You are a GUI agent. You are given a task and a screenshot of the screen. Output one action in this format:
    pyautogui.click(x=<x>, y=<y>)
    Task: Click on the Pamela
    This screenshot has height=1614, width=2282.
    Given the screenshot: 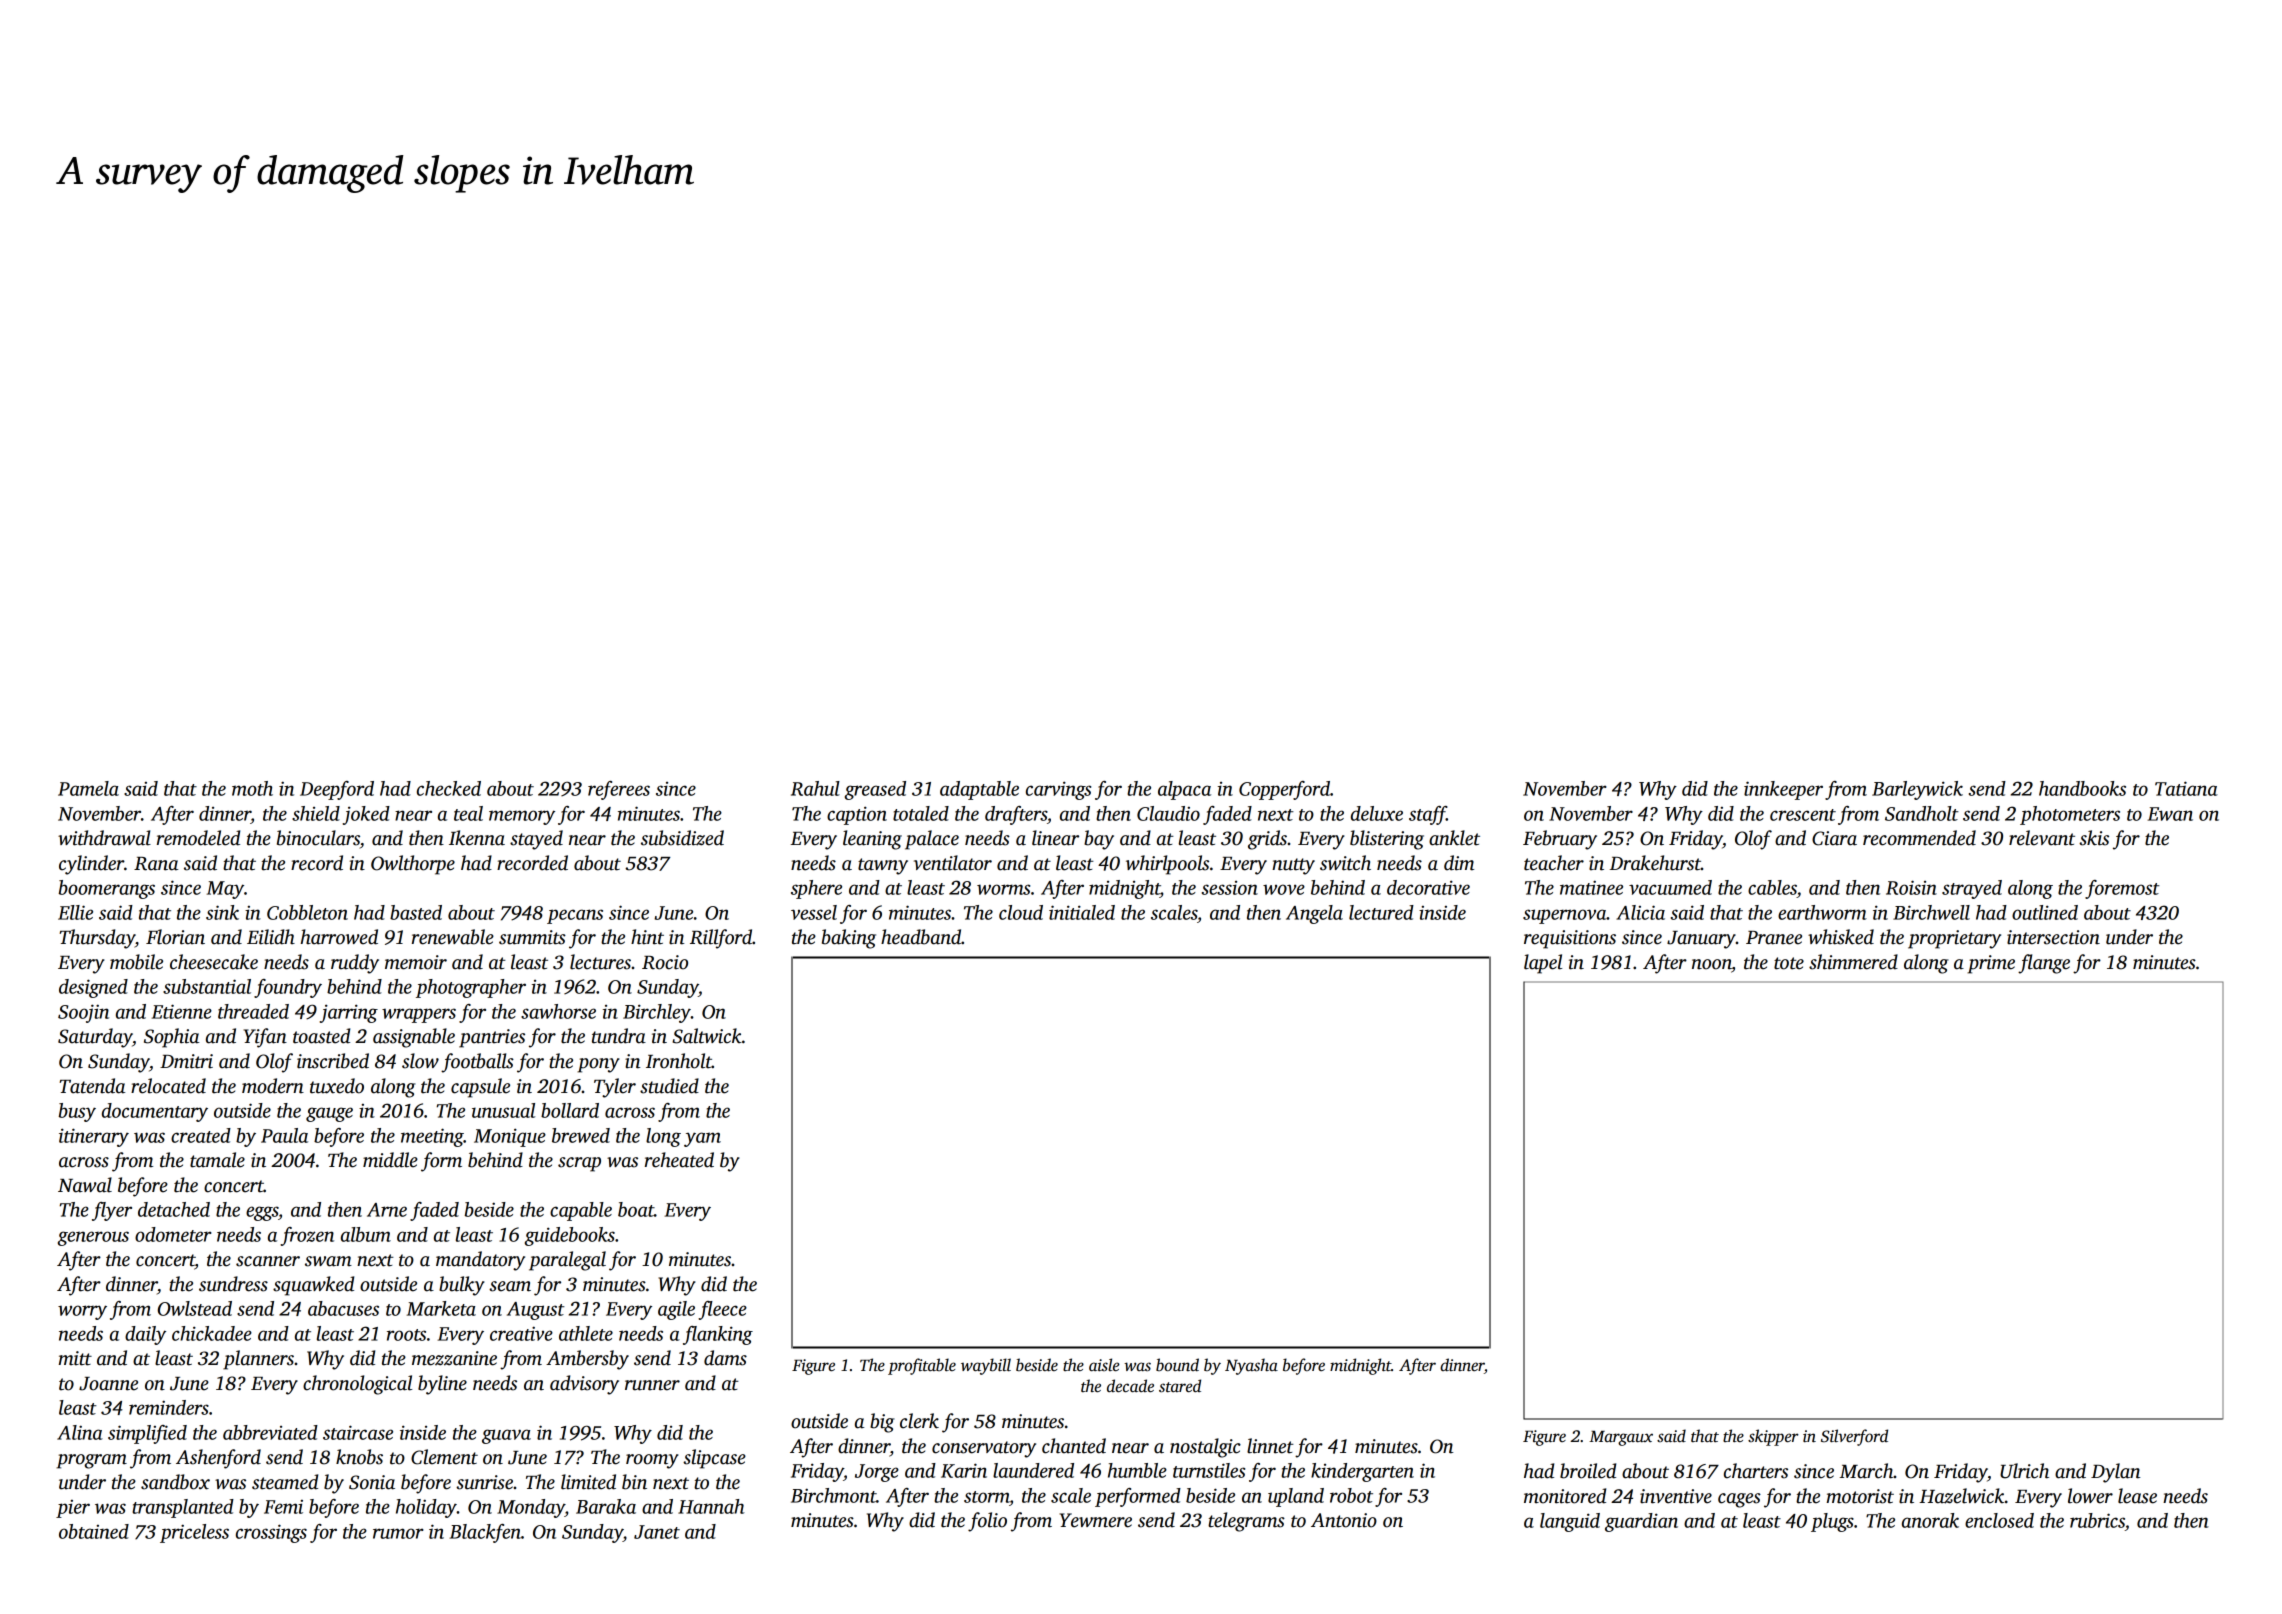 What is the action you would take?
    pyautogui.click(x=88, y=788)
